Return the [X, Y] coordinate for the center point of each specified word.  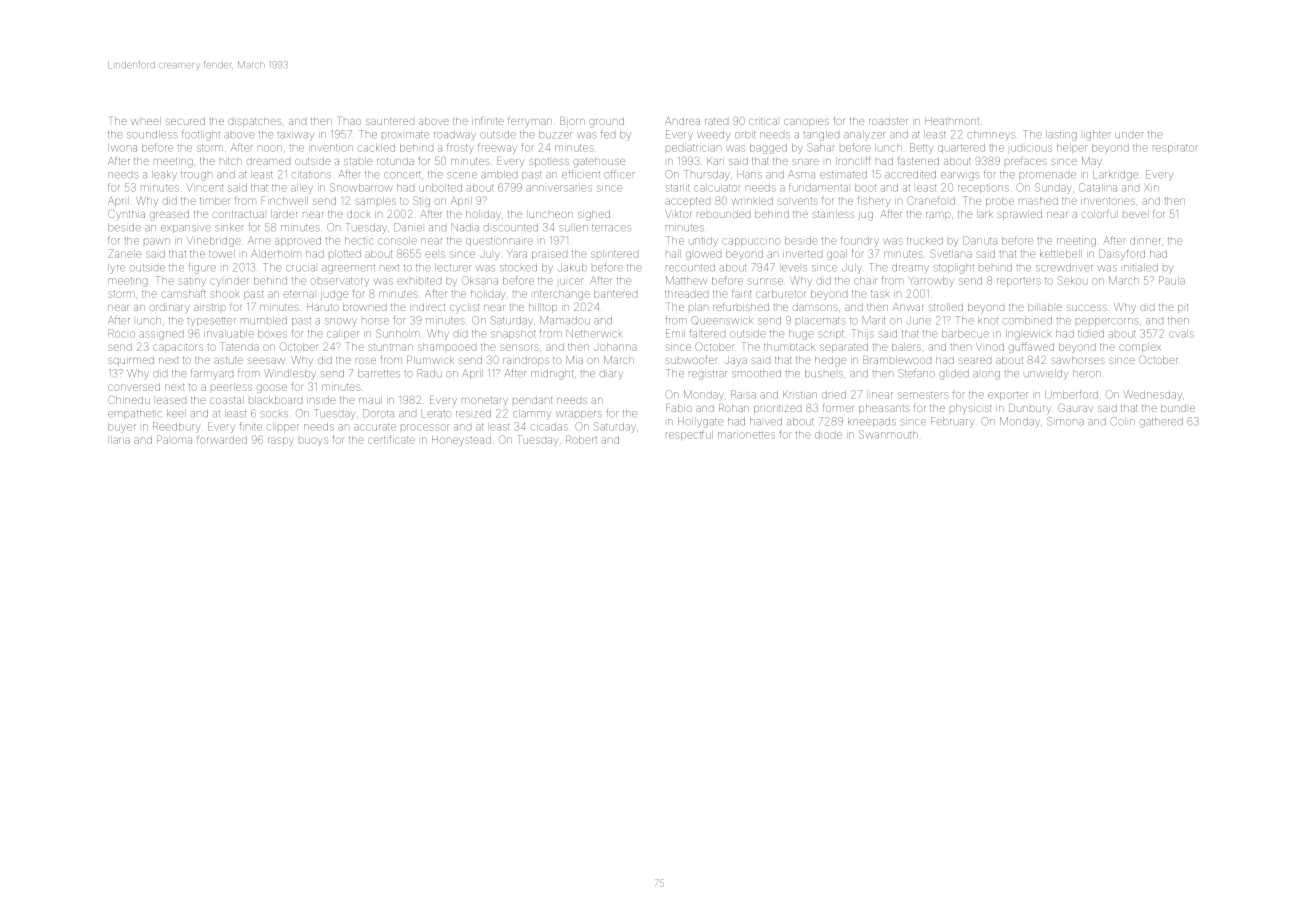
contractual [239, 214]
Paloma [174, 439]
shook [225, 294]
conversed [134, 387]
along [986, 375]
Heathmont [952, 121]
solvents [798, 201]
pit [1183, 308]
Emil [675, 333]
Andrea [682, 121]
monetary [485, 401]
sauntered [390, 121]
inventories [1108, 201]
